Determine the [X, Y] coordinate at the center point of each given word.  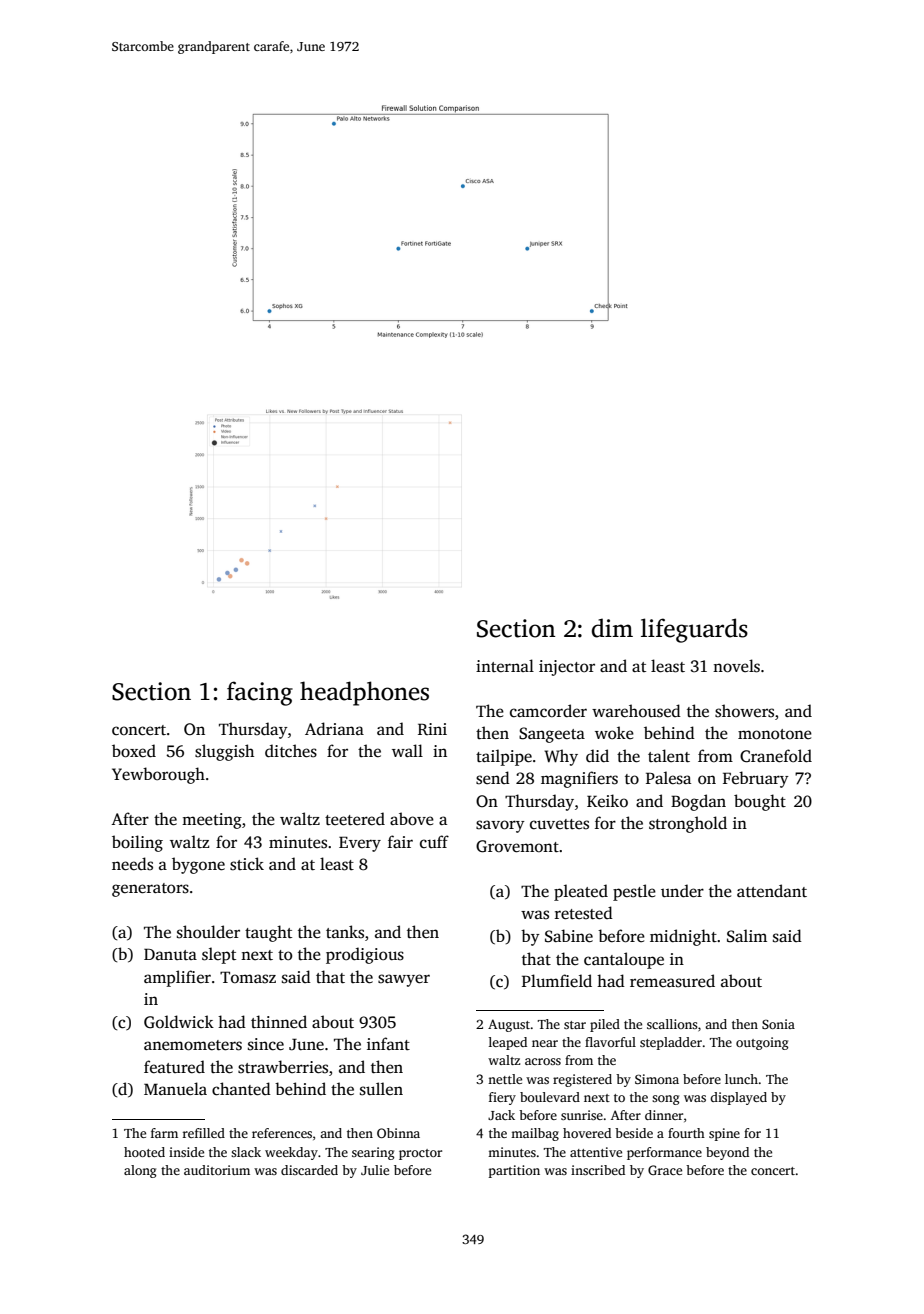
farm [164, 1133]
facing [260, 693]
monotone [775, 734]
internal [505, 665]
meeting [212, 821]
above [412, 819]
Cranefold [776, 756]
